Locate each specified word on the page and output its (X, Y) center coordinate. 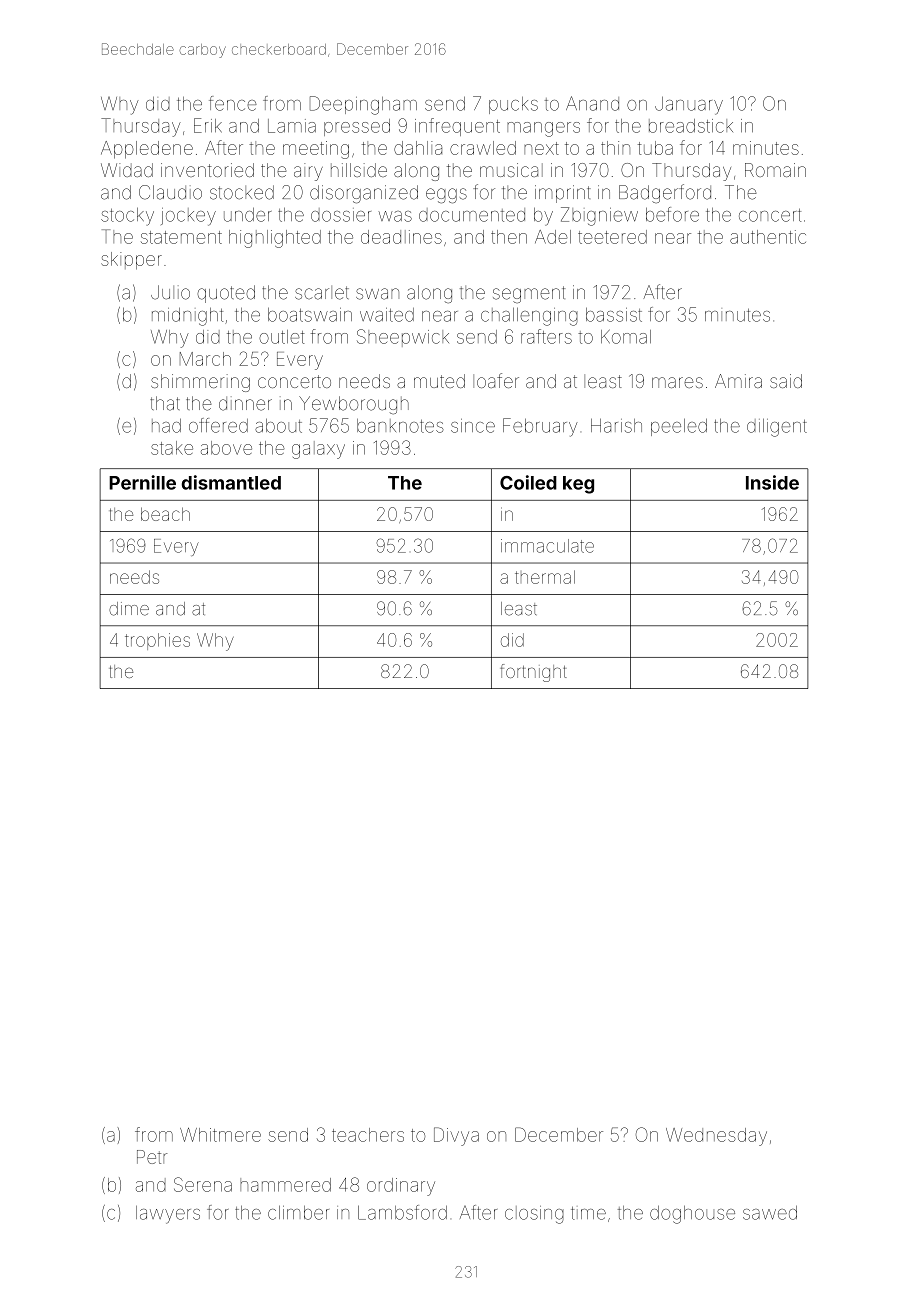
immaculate (547, 546)
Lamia (292, 126)
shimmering (200, 383)
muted (439, 381)
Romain (775, 170)
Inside (772, 482)
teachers (368, 1135)
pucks (513, 105)
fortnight (533, 673)
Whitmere (220, 1135)
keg (578, 485)
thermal (545, 577)
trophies (157, 641)
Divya (456, 1136)
